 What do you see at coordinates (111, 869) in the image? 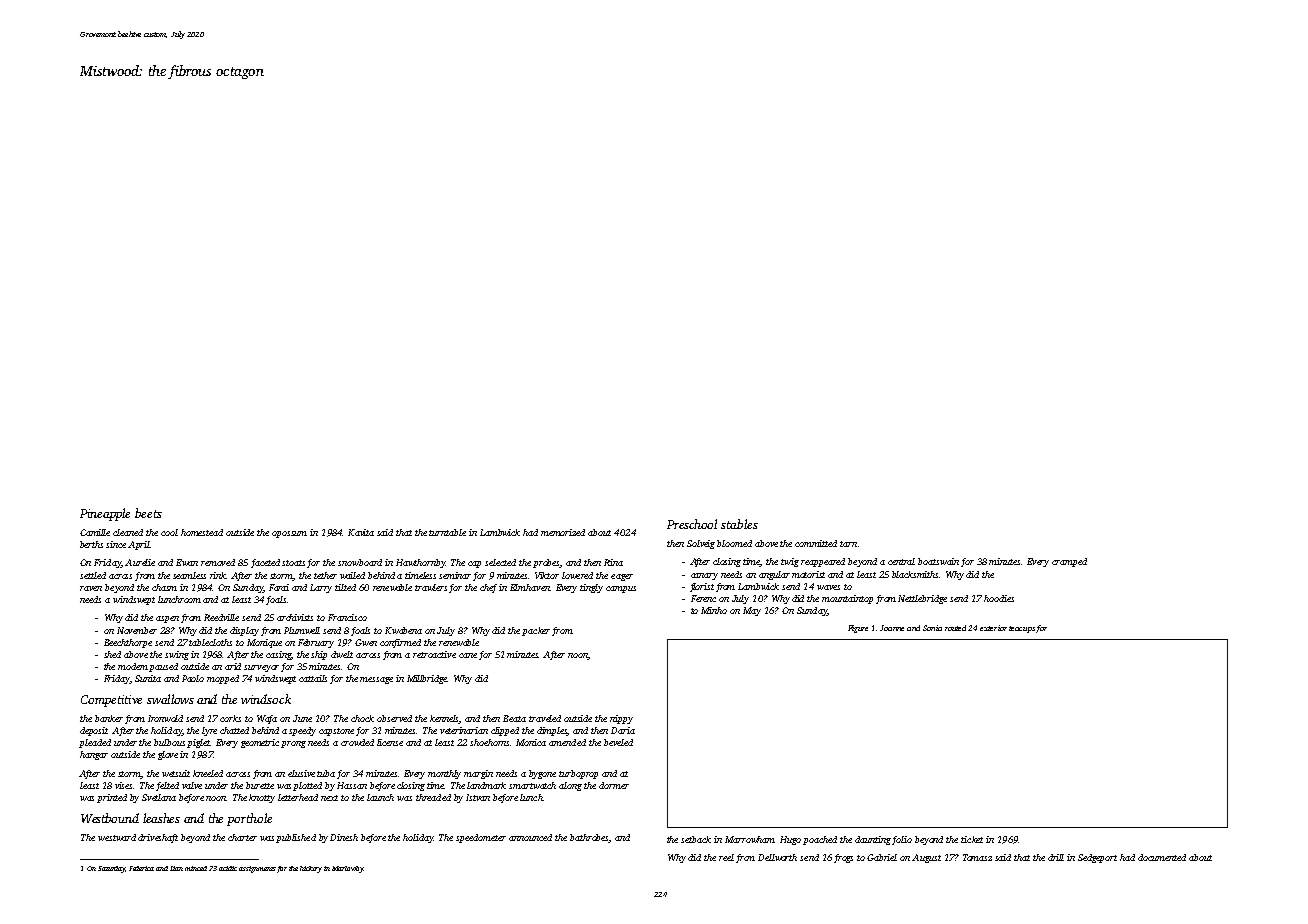
I see `Saturday` at bounding box center [111, 869].
